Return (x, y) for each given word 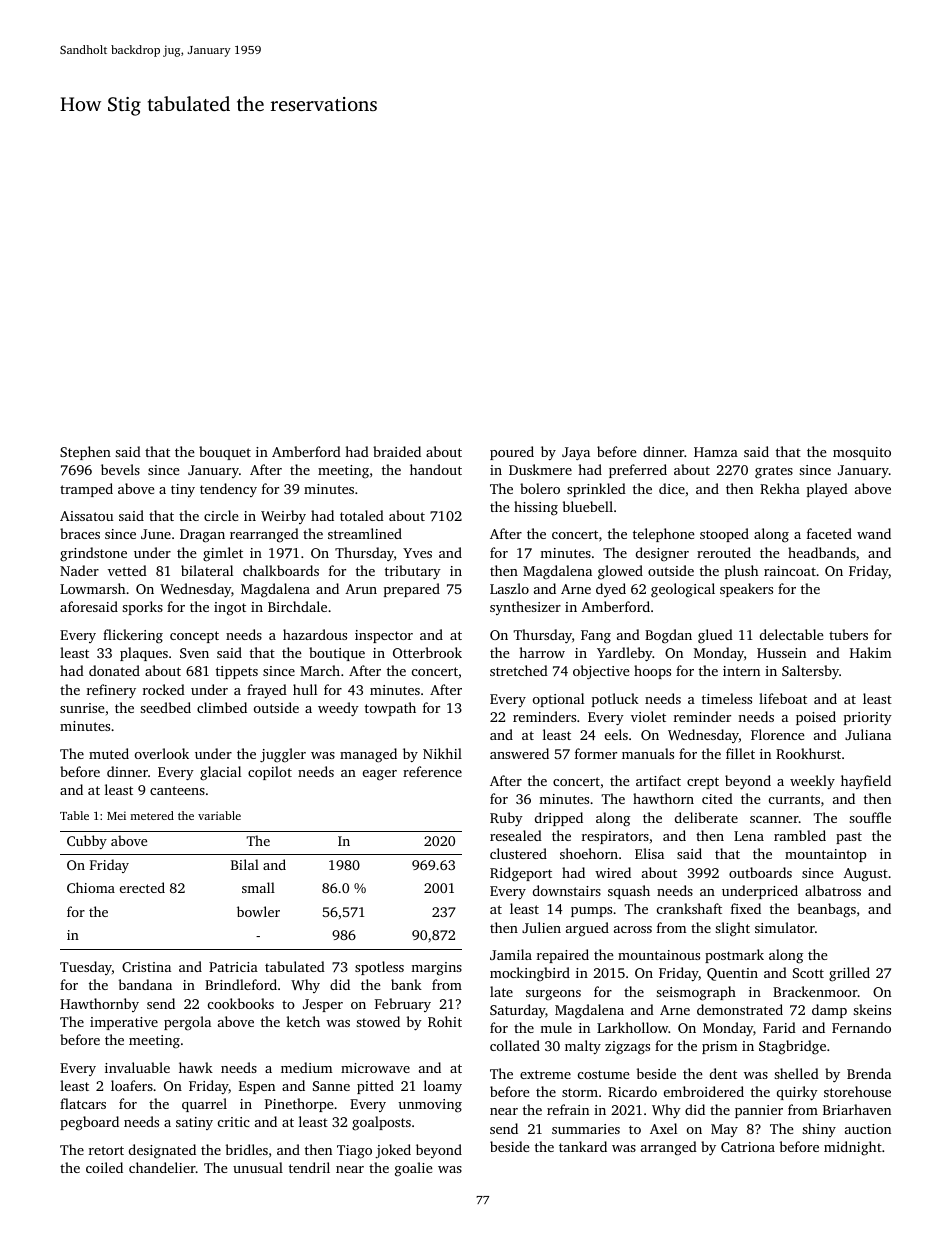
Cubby (87, 842)
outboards (760, 872)
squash (629, 892)
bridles (247, 1149)
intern (741, 671)
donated (114, 670)
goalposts (381, 1123)
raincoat (790, 571)
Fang (596, 637)
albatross (833, 890)
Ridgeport (521, 874)
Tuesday (86, 968)
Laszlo (509, 588)
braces (80, 533)
